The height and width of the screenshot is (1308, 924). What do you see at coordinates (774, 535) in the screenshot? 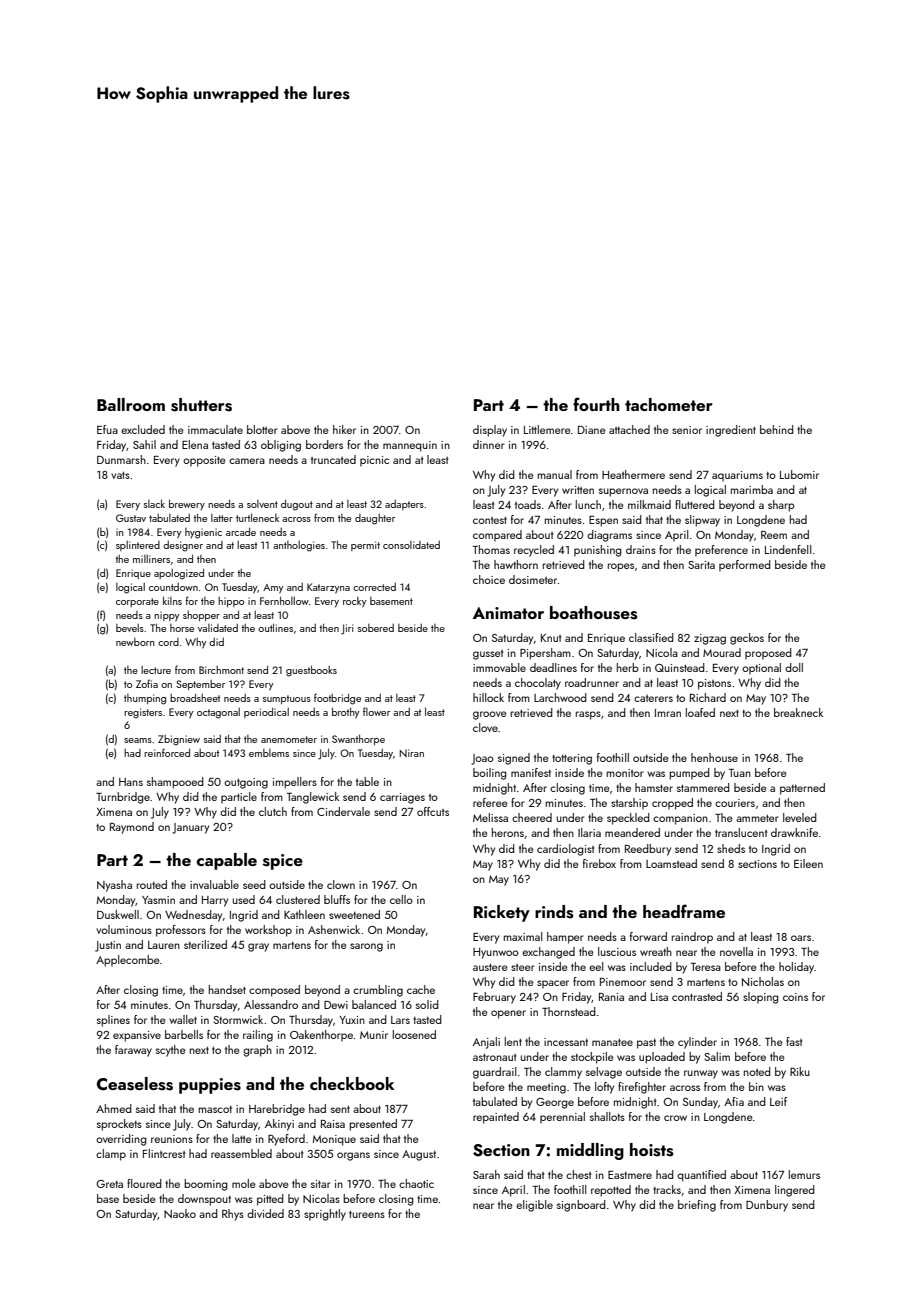
I see `Reem` at bounding box center [774, 535].
